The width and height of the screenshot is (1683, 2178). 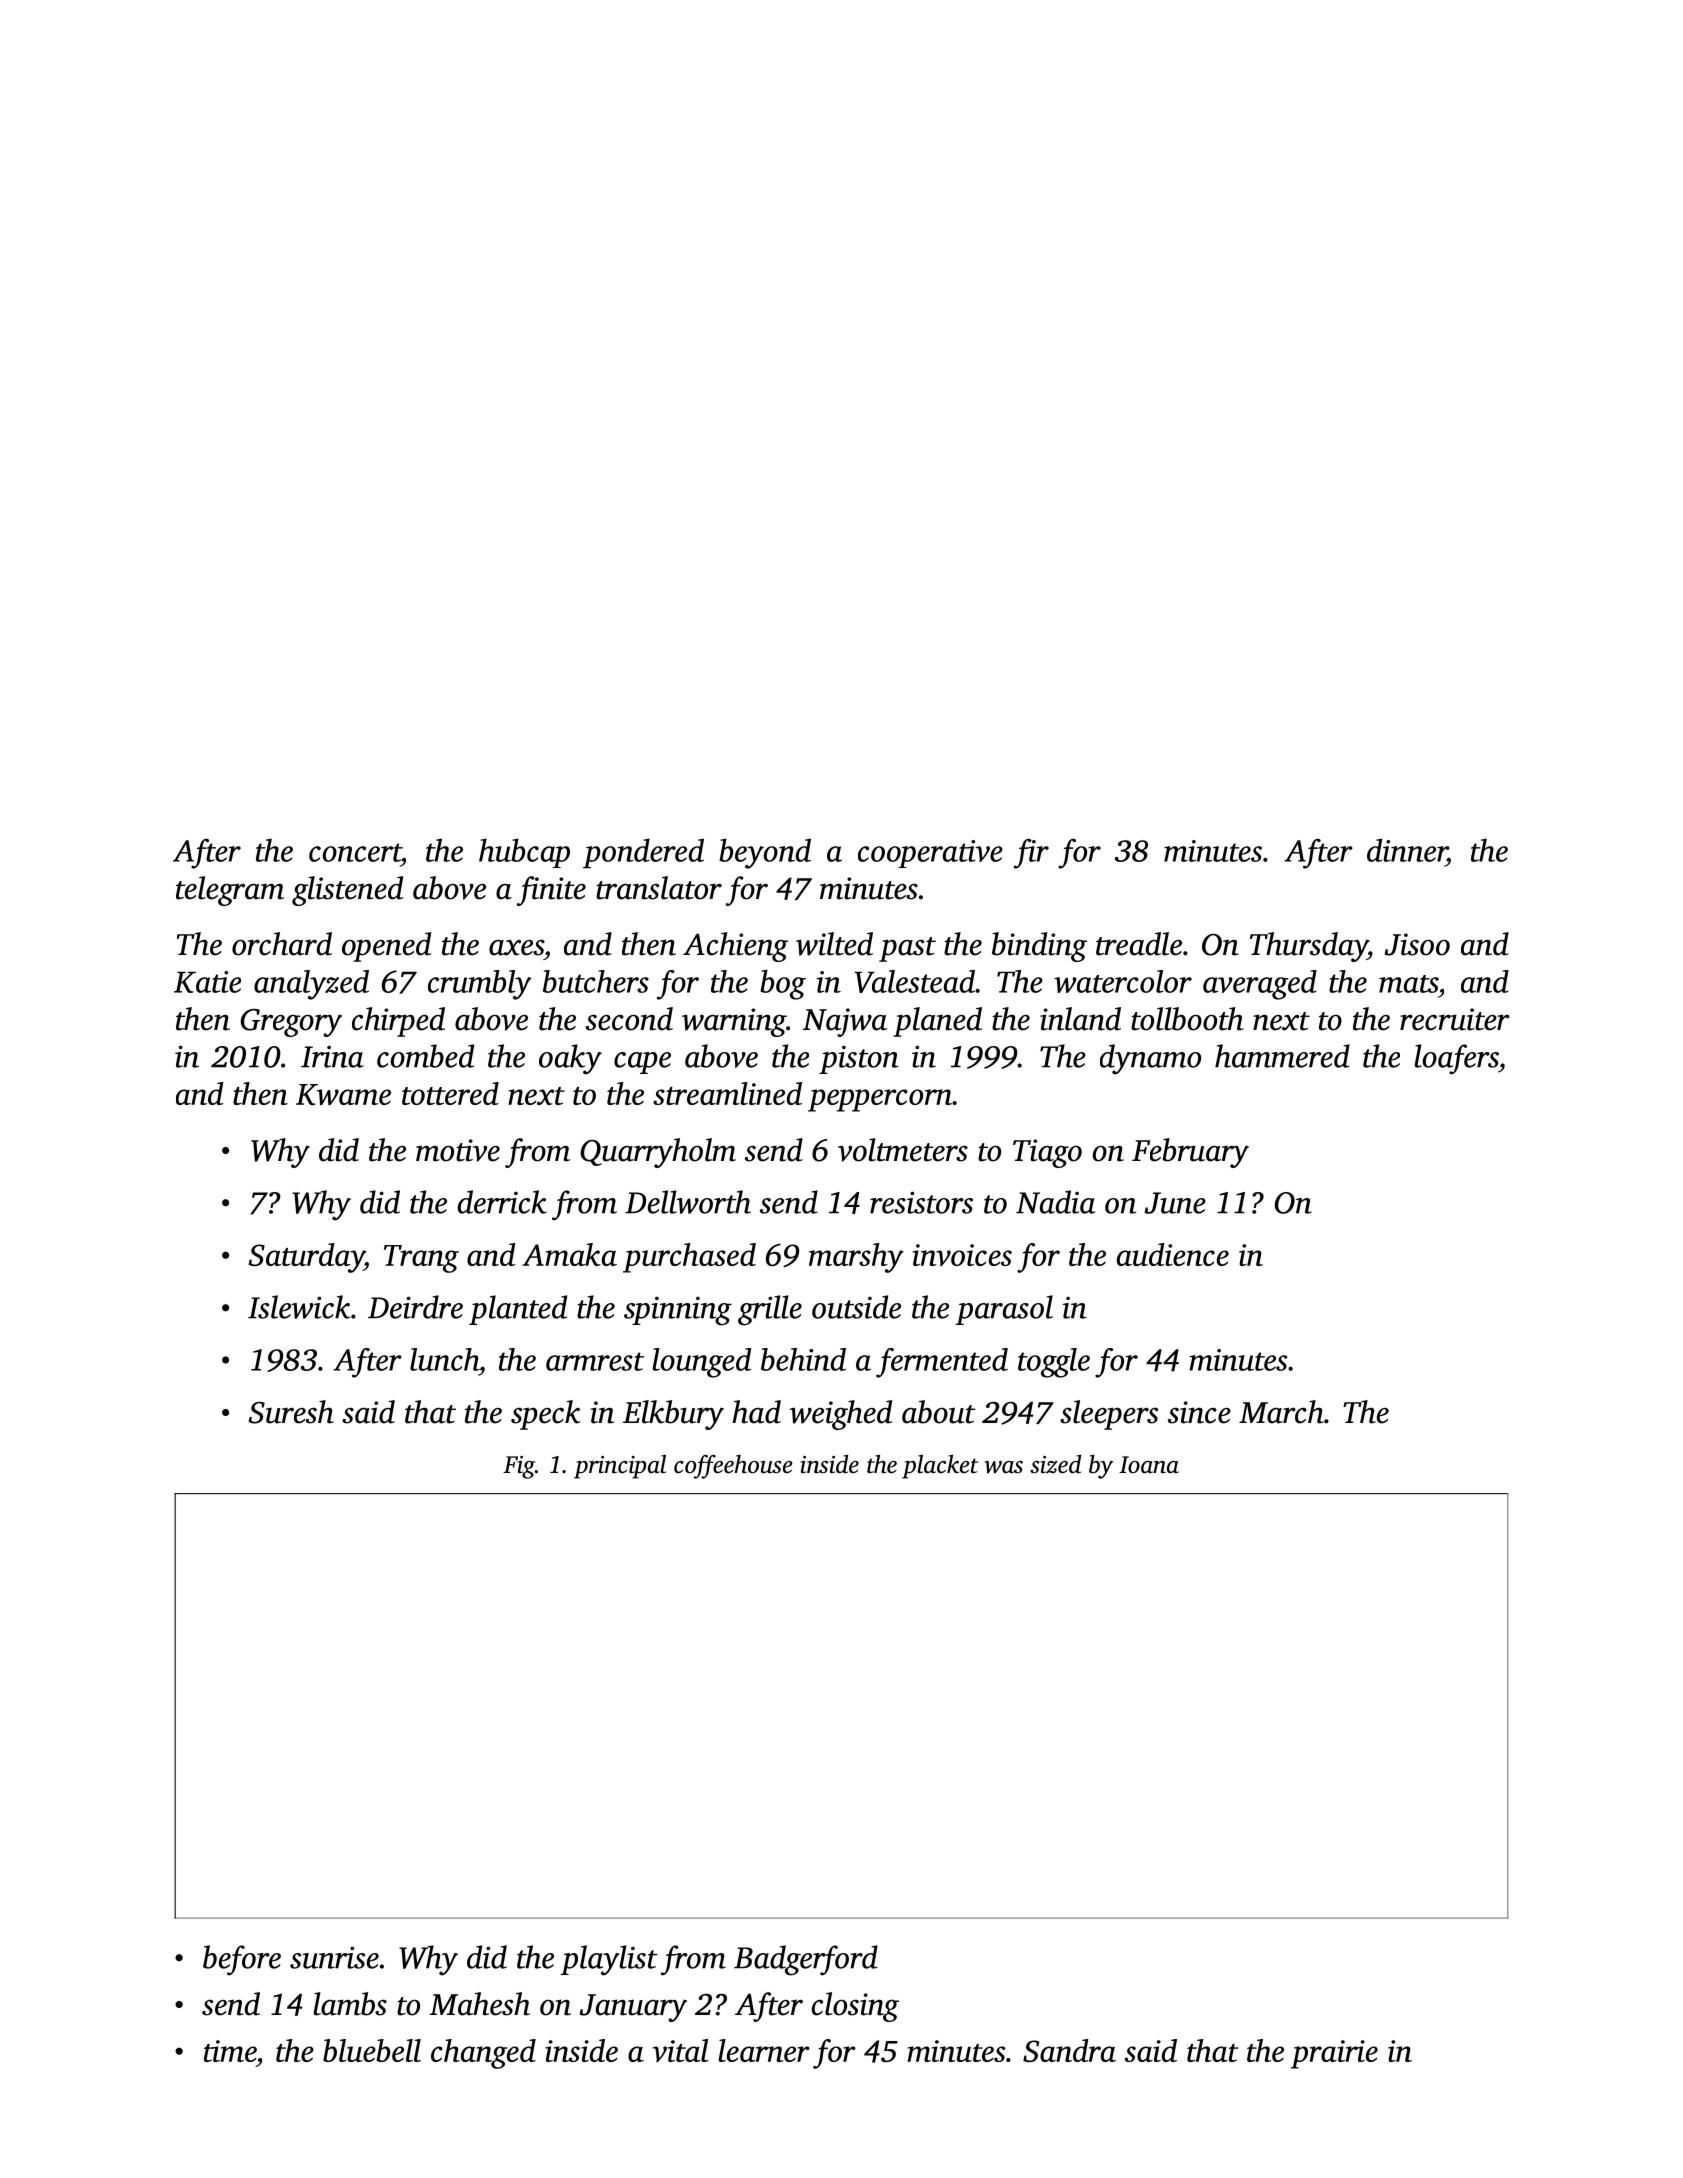 What do you see at coordinates (1334, 2054) in the screenshot?
I see `prairie` at bounding box center [1334, 2054].
